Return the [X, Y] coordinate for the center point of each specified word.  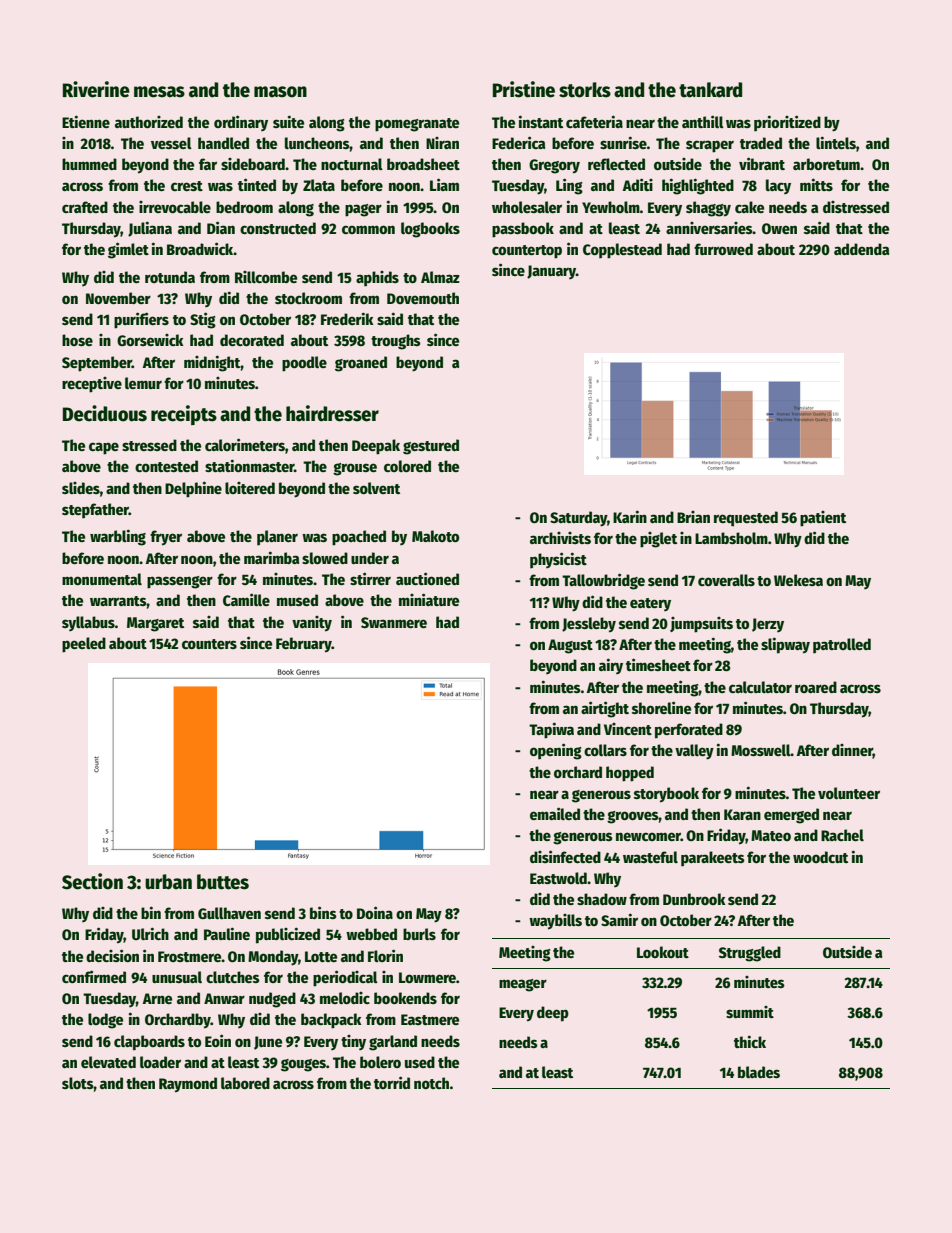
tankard [710, 90]
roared [816, 687]
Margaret [155, 624]
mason [280, 92]
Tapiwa [551, 730]
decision [112, 955]
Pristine [524, 89]
